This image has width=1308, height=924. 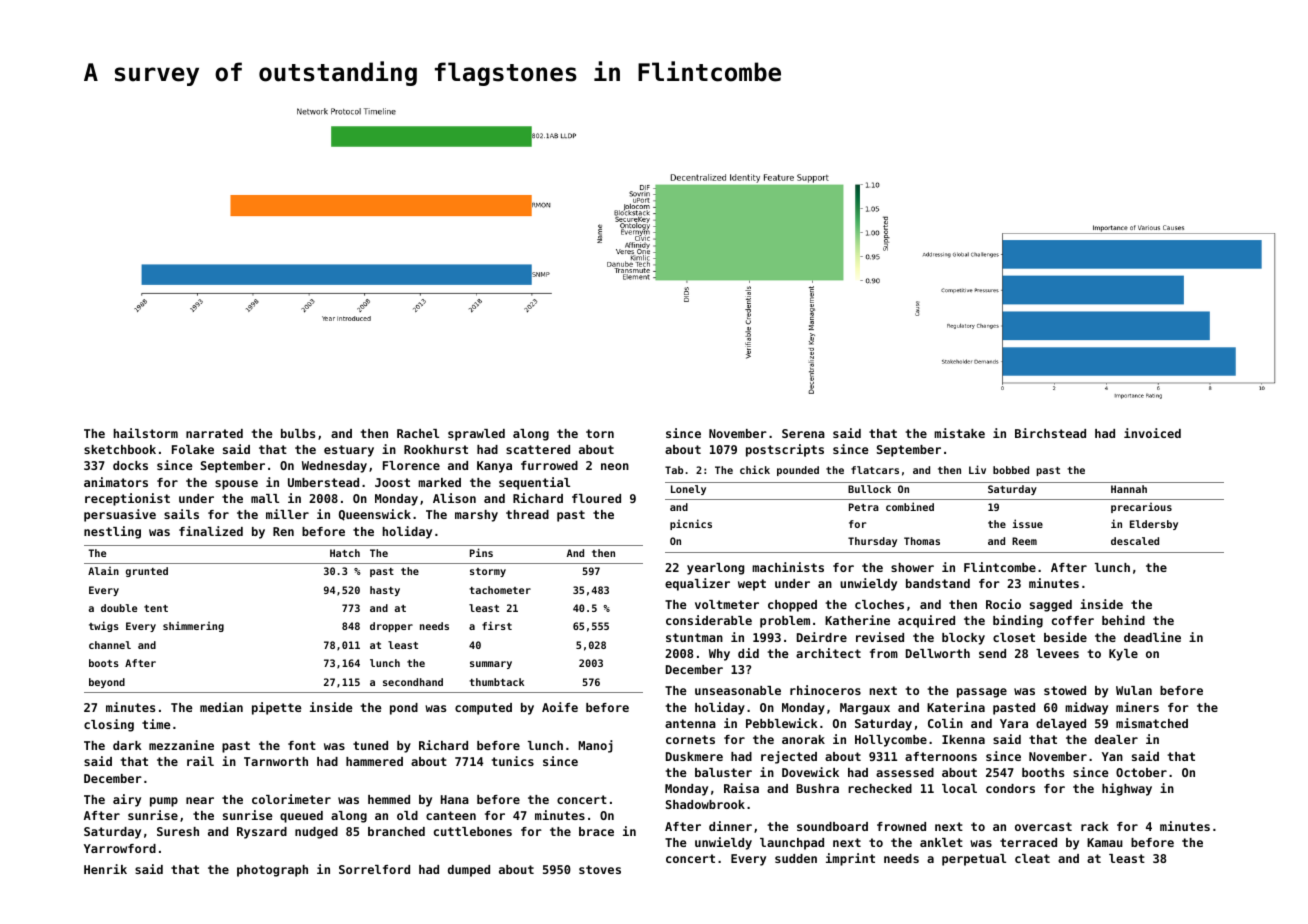 What do you see at coordinates (959, 433) in the image?
I see `mistake` at bounding box center [959, 433].
